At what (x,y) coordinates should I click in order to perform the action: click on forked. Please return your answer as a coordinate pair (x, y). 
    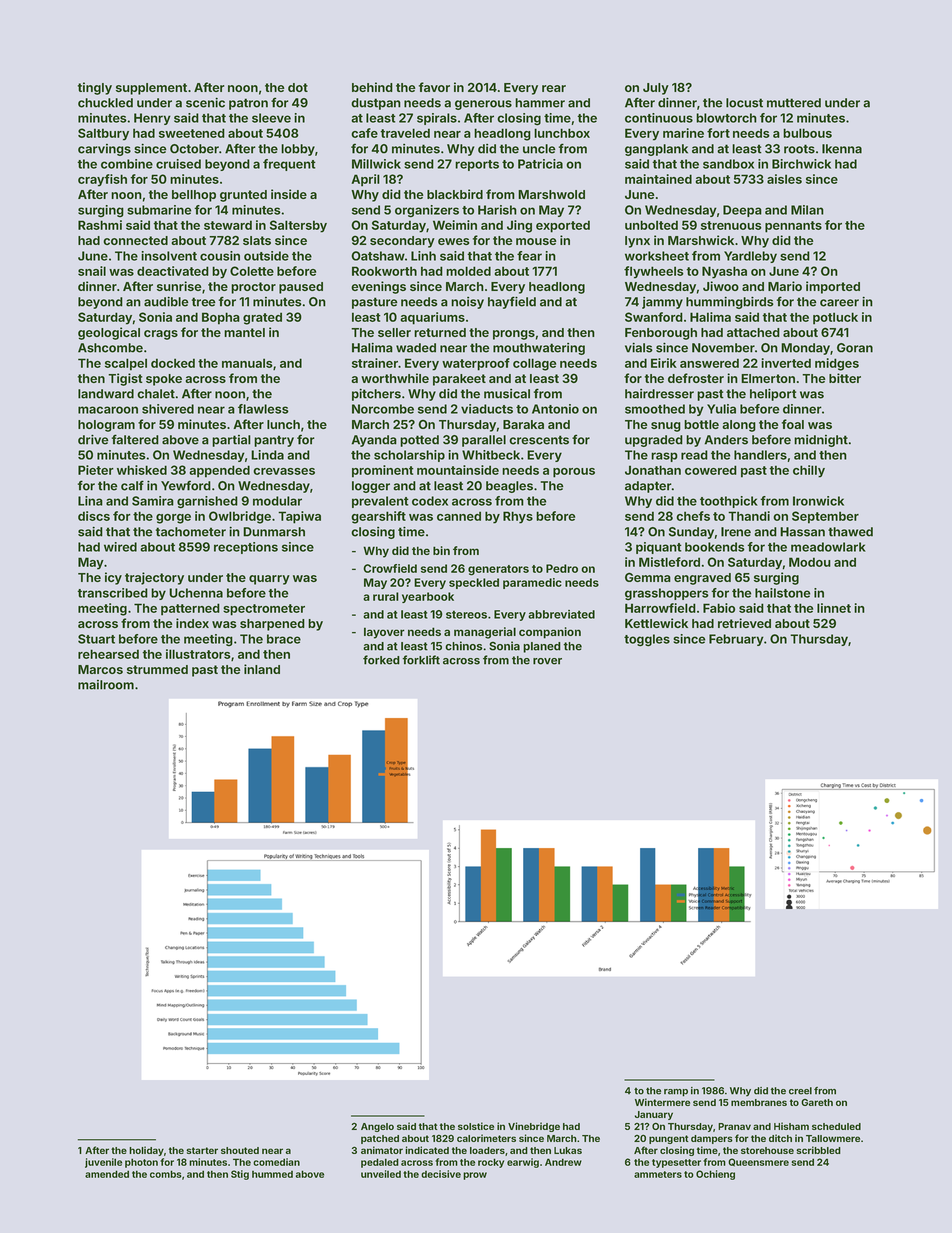
    Looking at the image, I should click on (381, 660).
